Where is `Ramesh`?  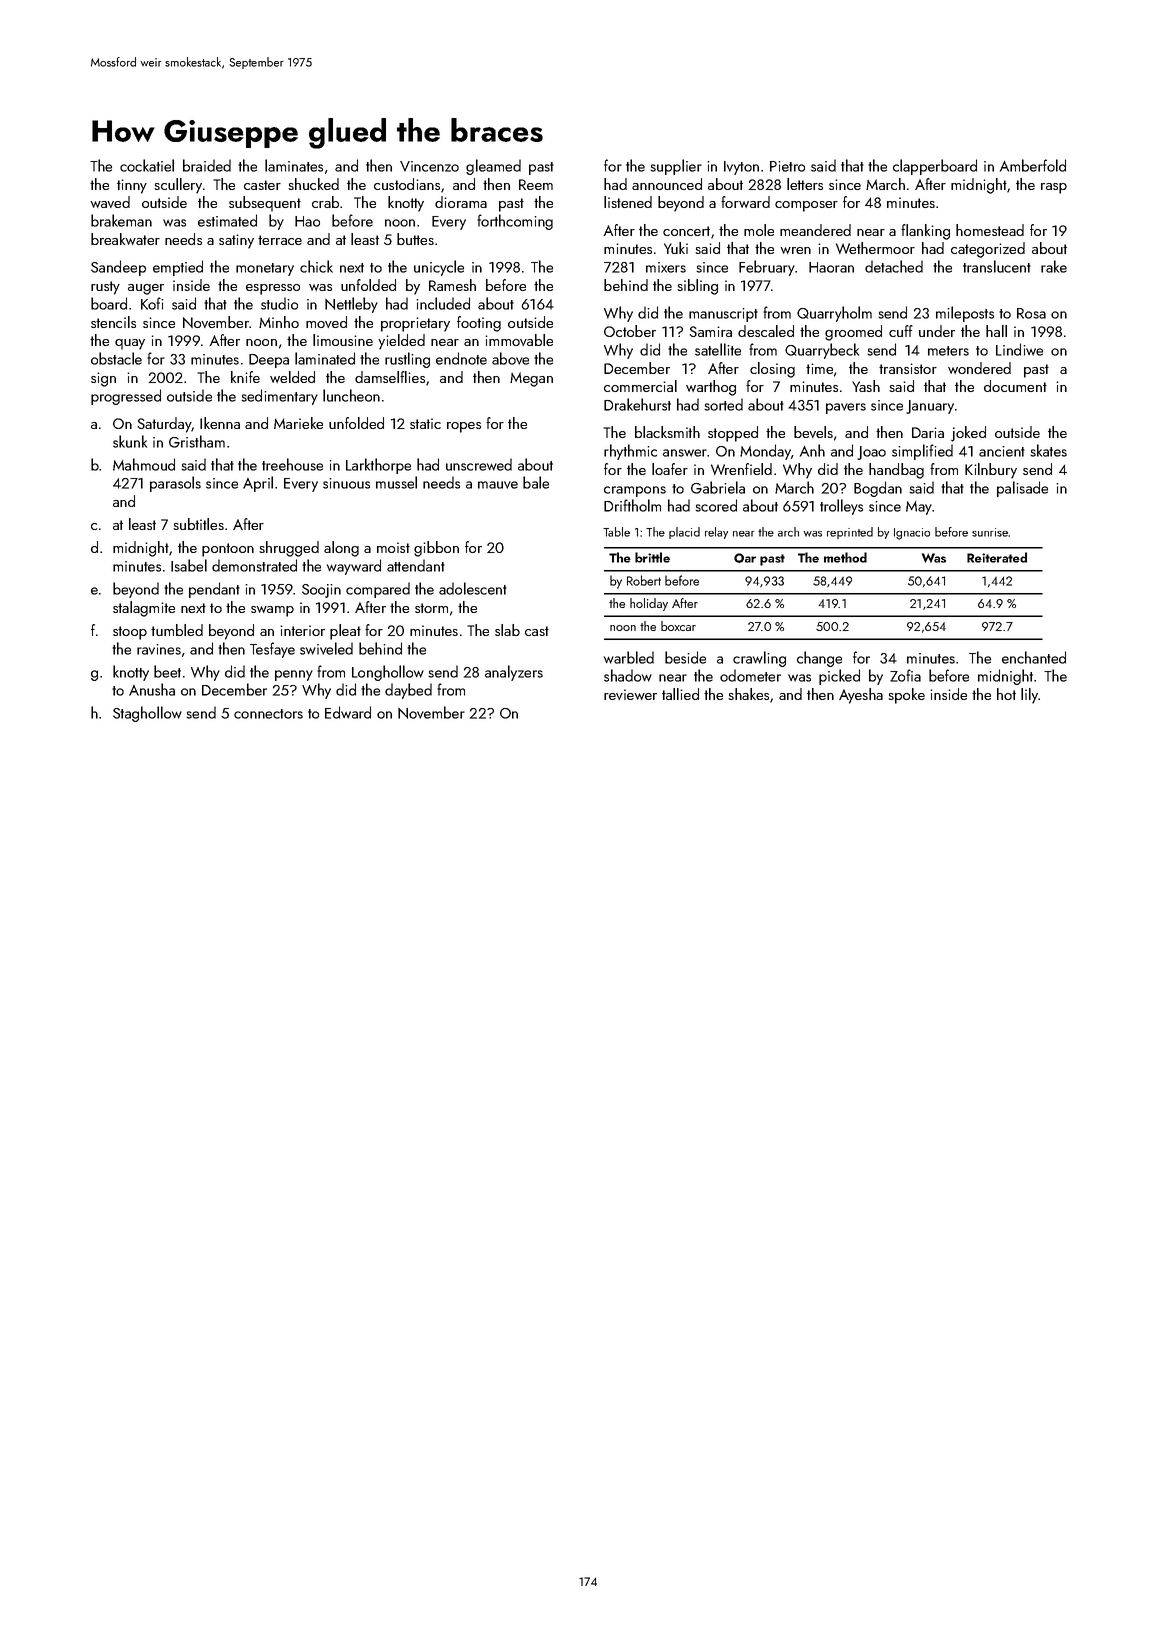
Ramesh is located at coordinates (452, 285).
